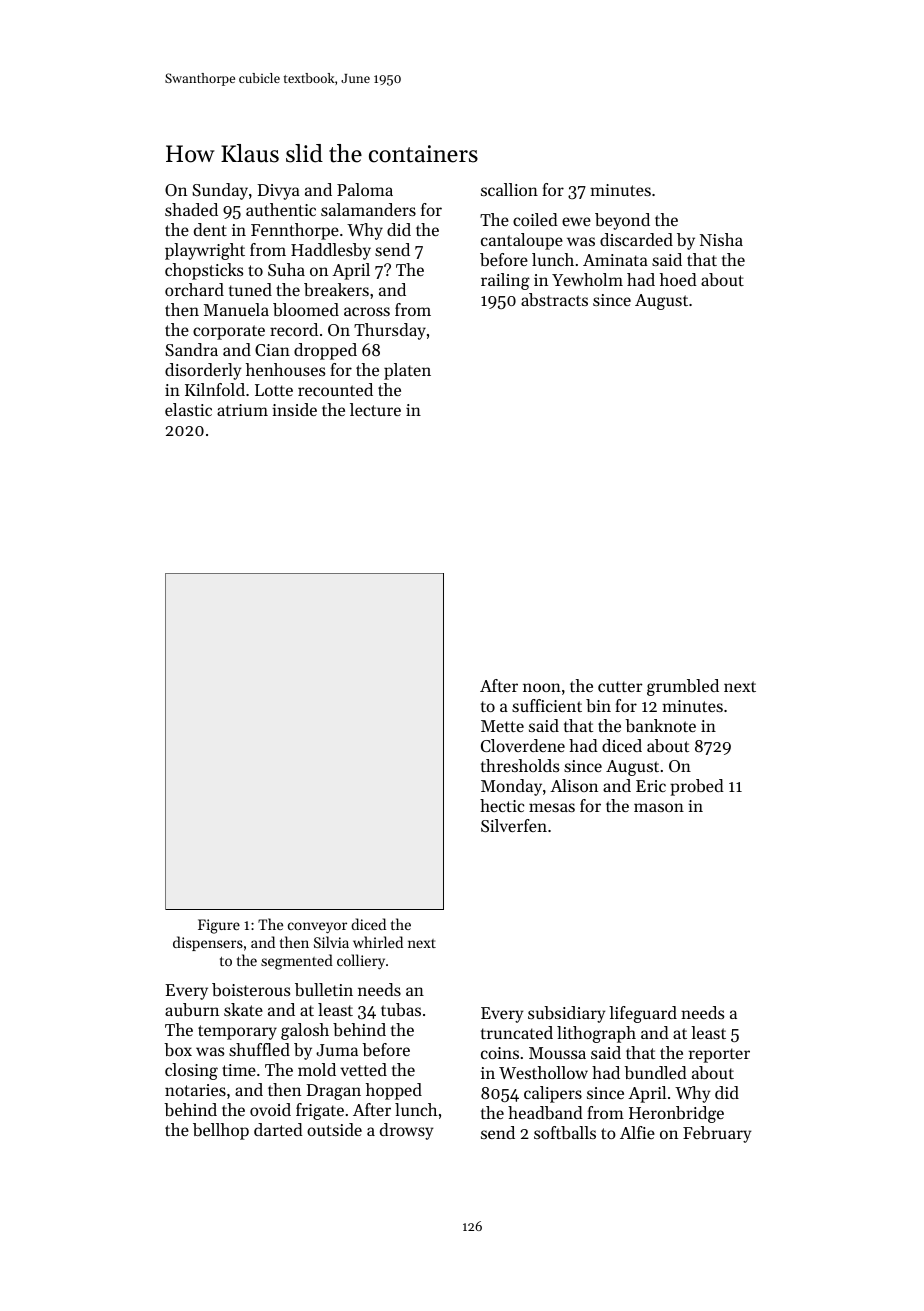  I want to click on conveyor, so click(317, 927).
